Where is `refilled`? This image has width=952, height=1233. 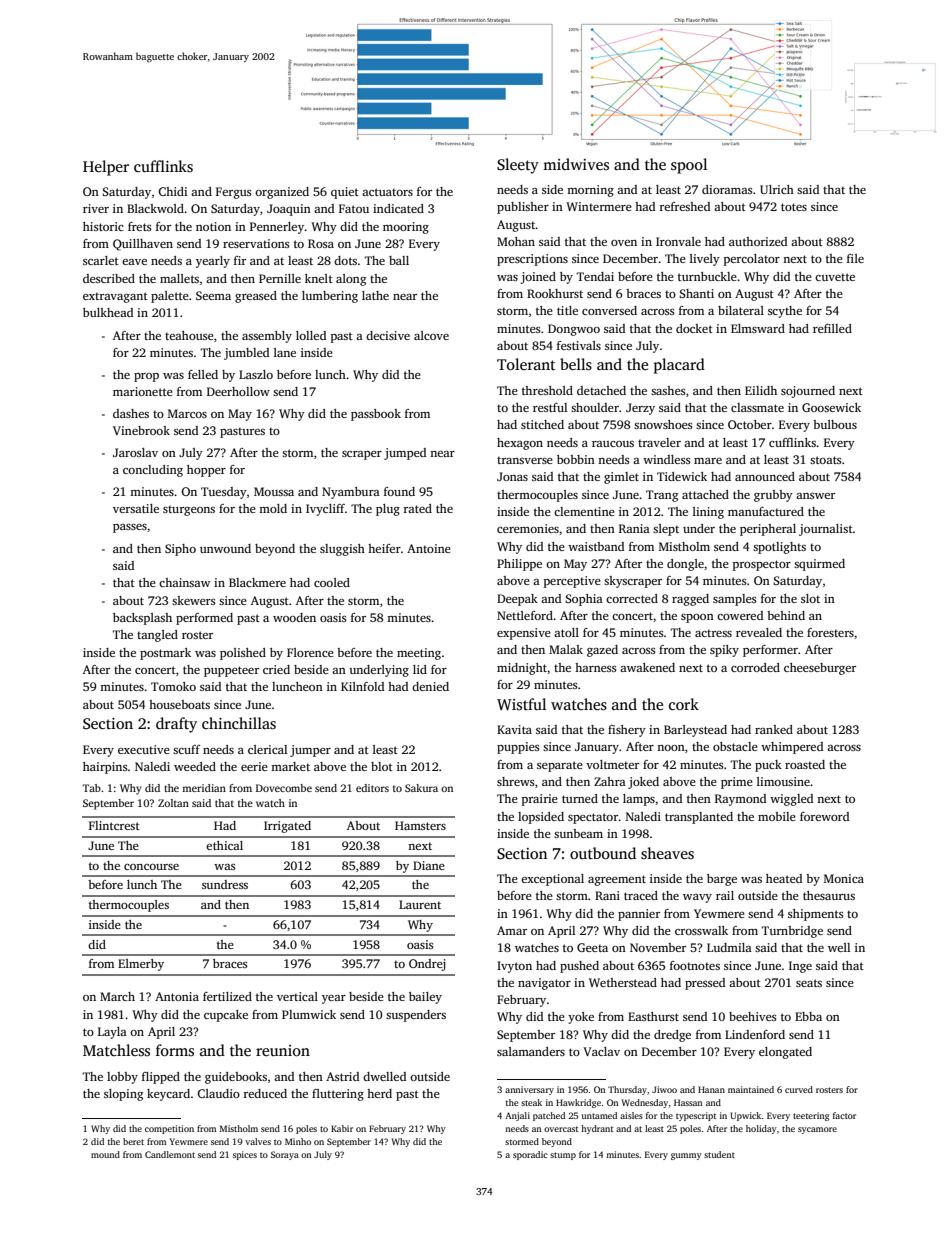
refilled is located at coordinates (832, 328).
